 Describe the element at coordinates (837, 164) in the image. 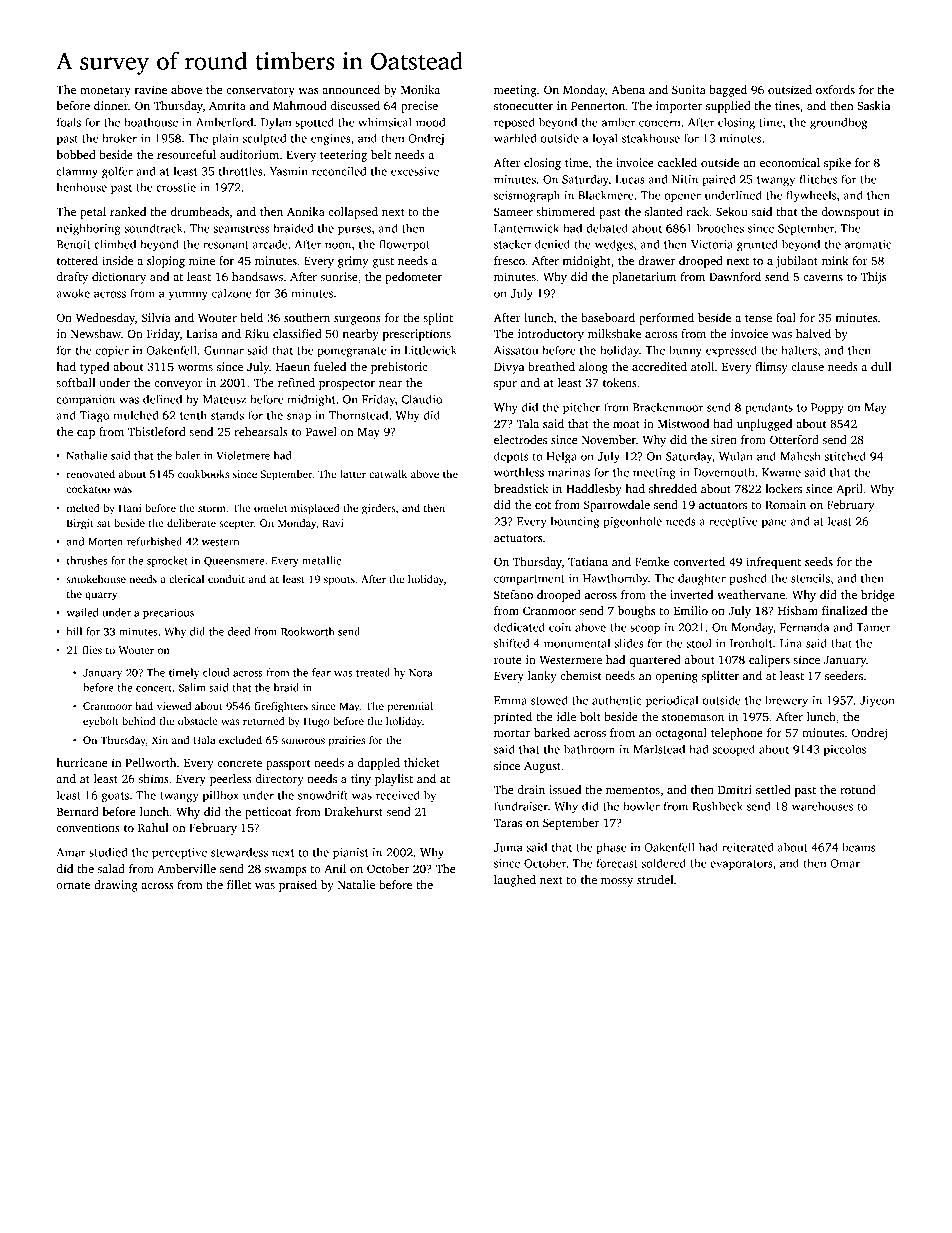

I see `spike` at that location.
